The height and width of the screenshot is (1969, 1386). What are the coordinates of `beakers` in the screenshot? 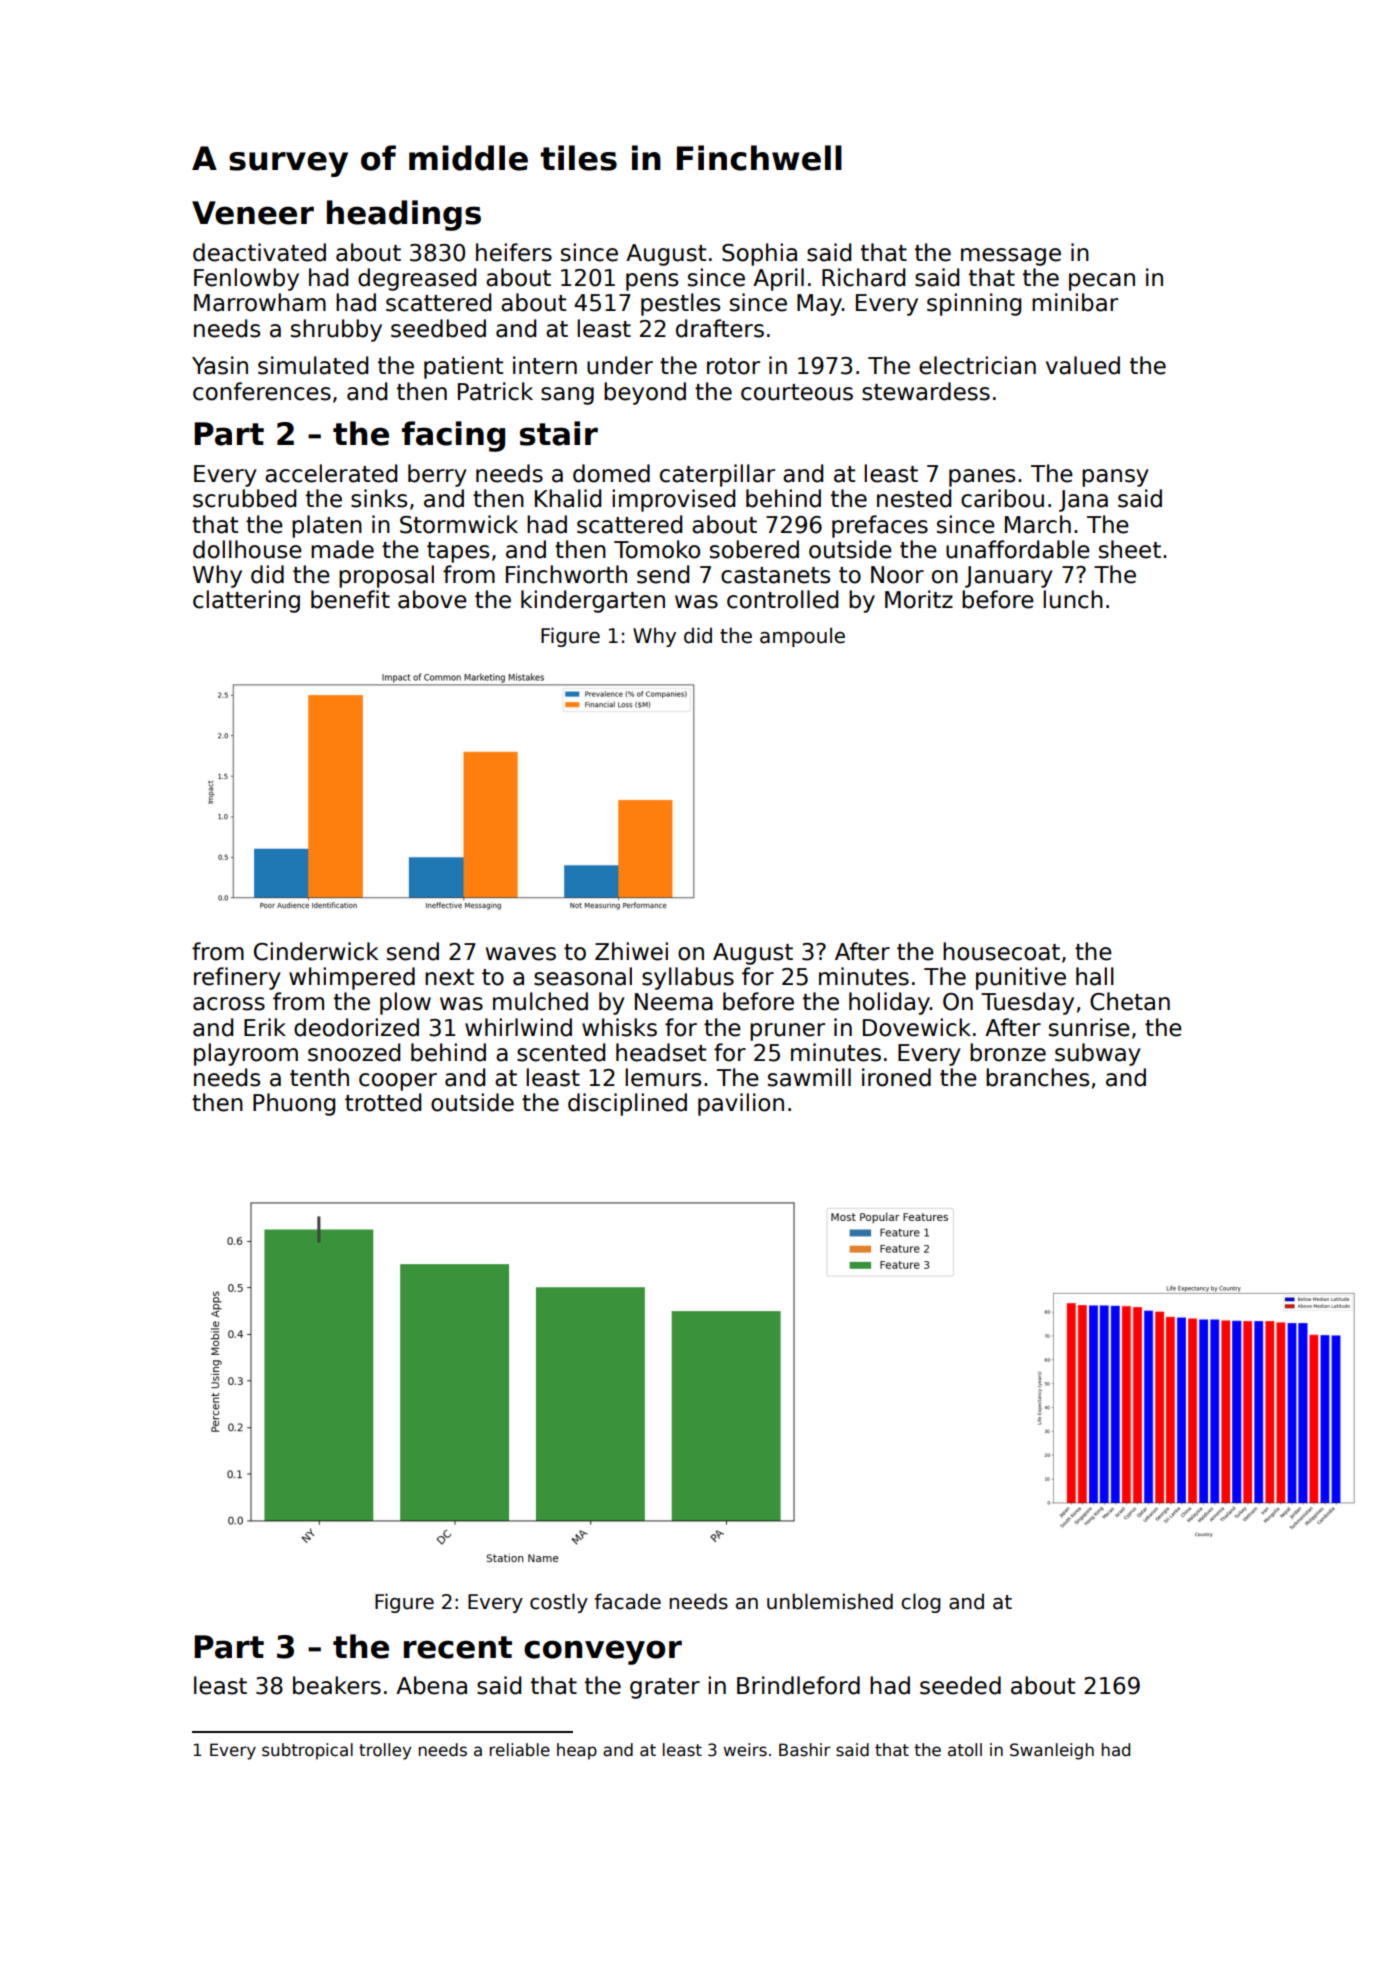 It's located at (337, 1685).
